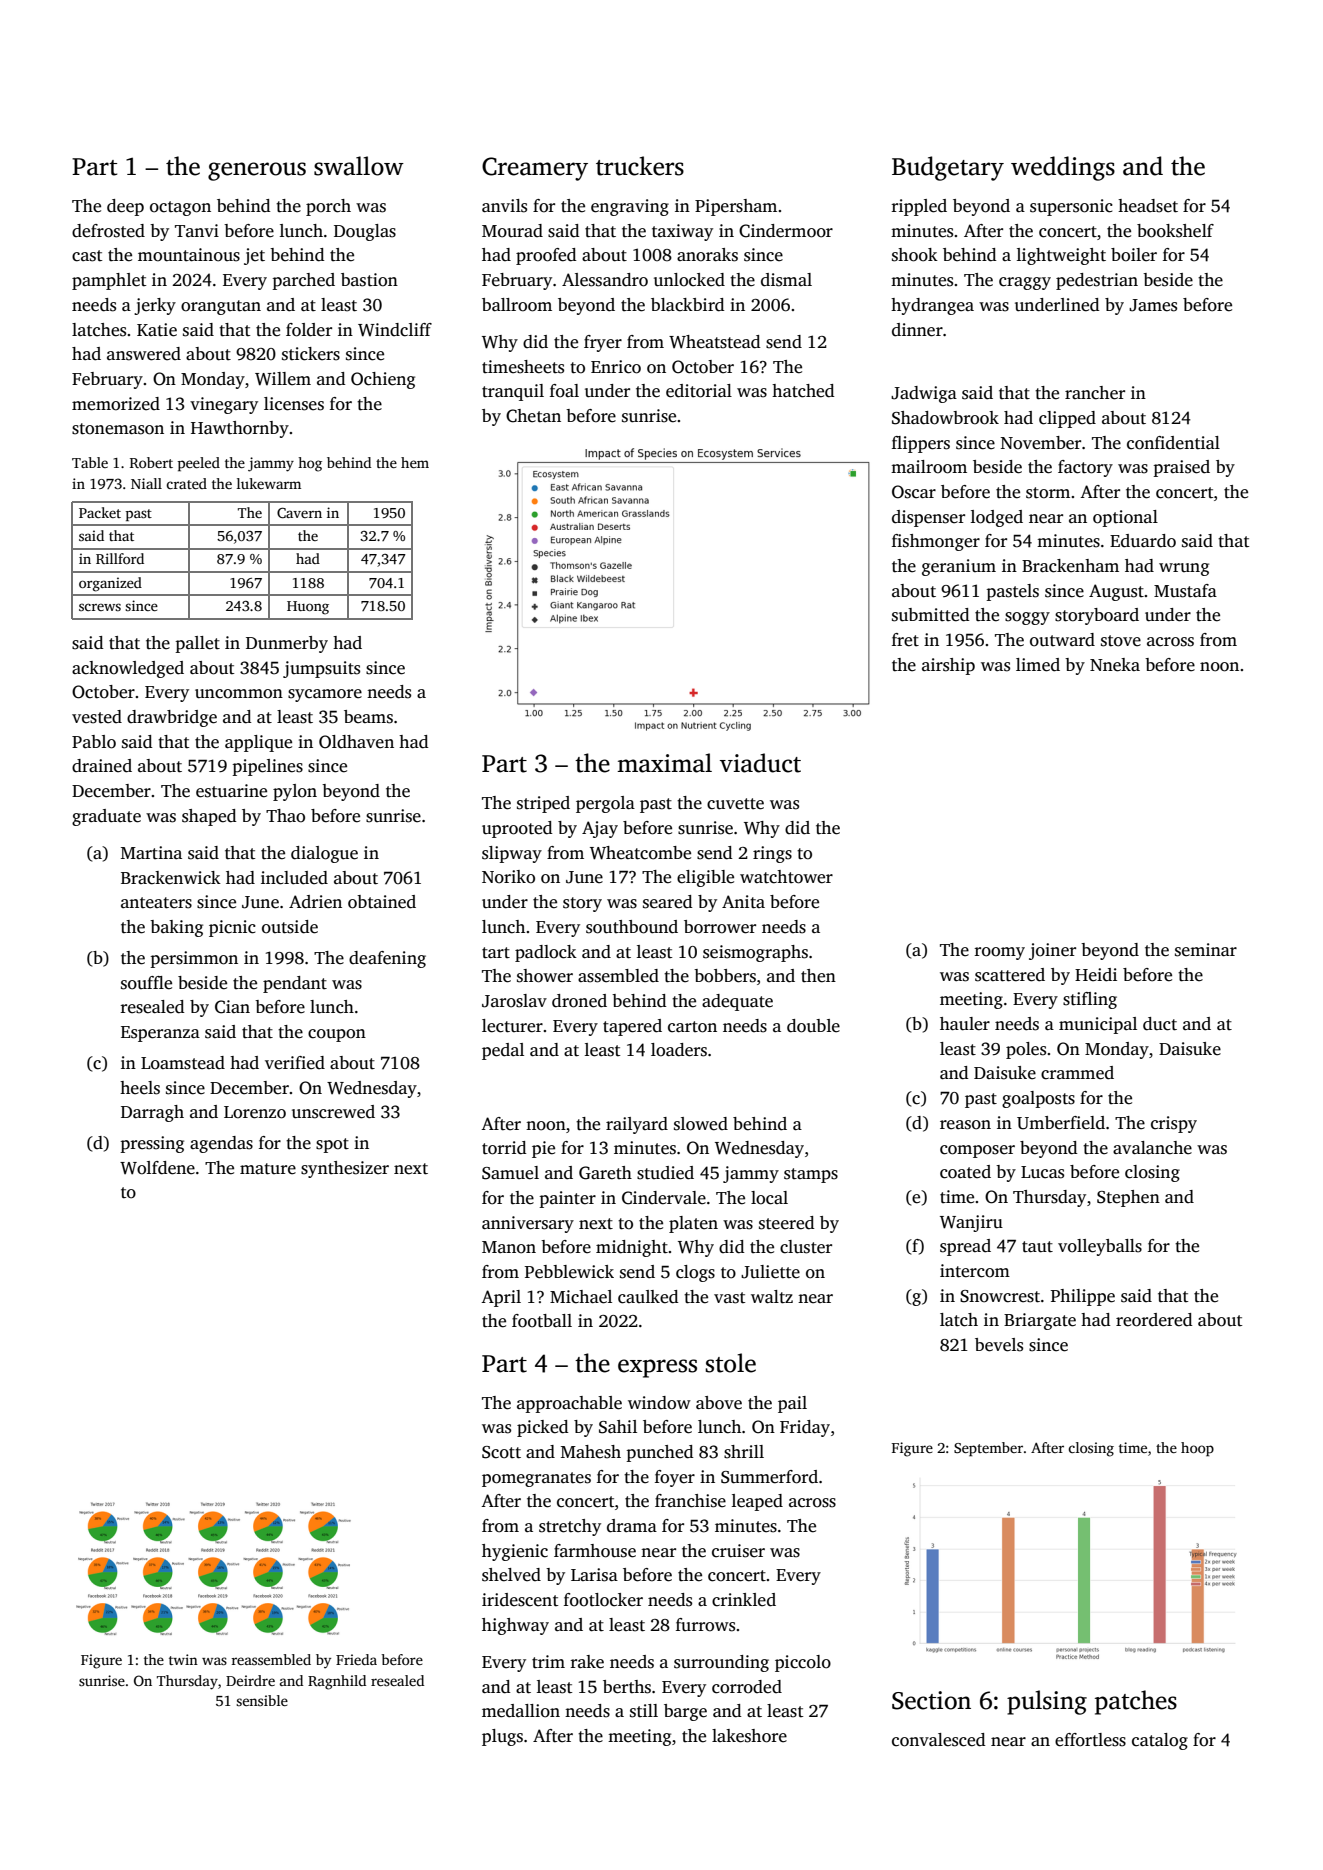  Describe the element at coordinates (255, 1112) in the screenshot. I see `Lorenzo` at that location.
